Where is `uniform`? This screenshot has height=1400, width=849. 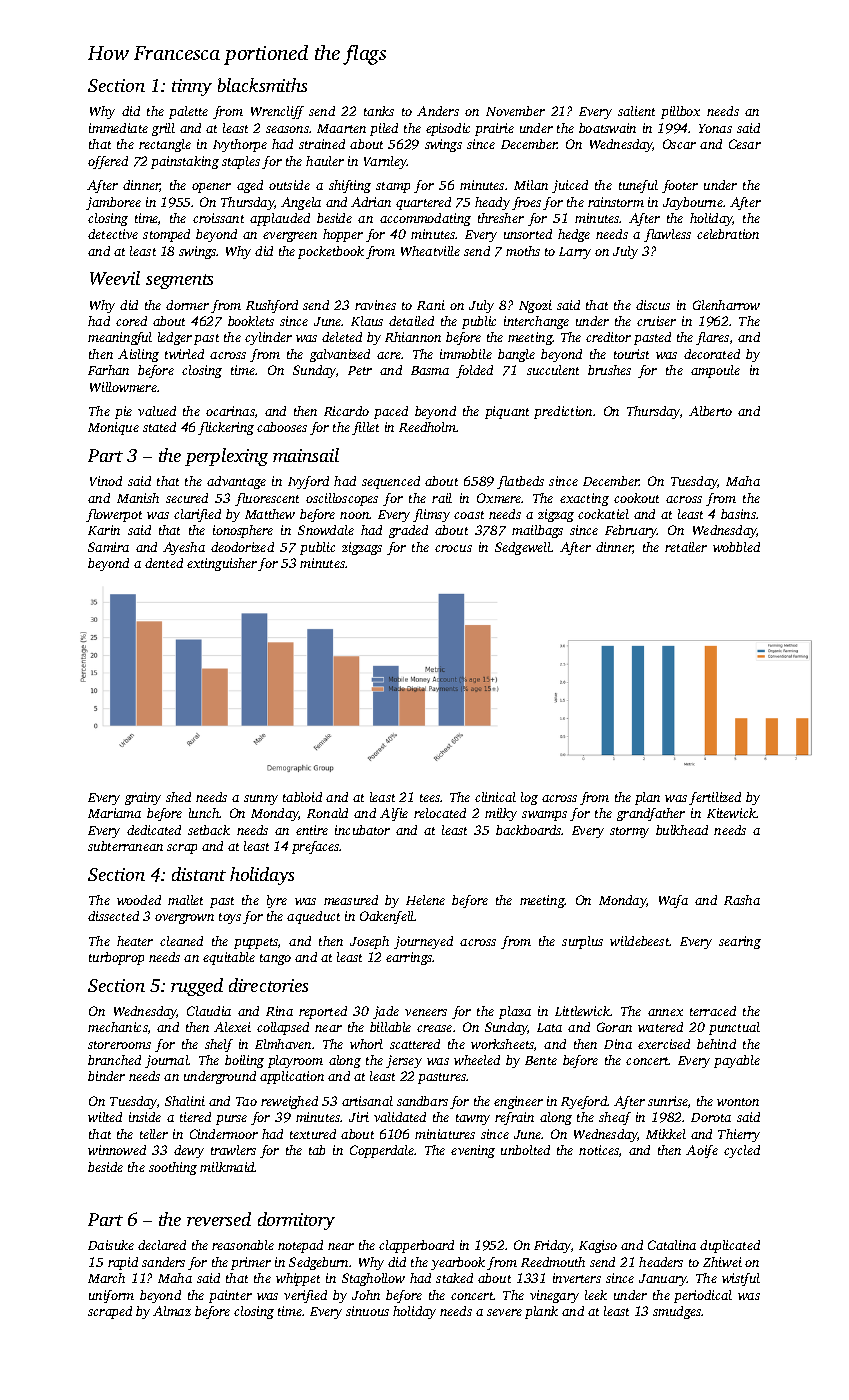 uniform is located at coordinates (111, 1296).
